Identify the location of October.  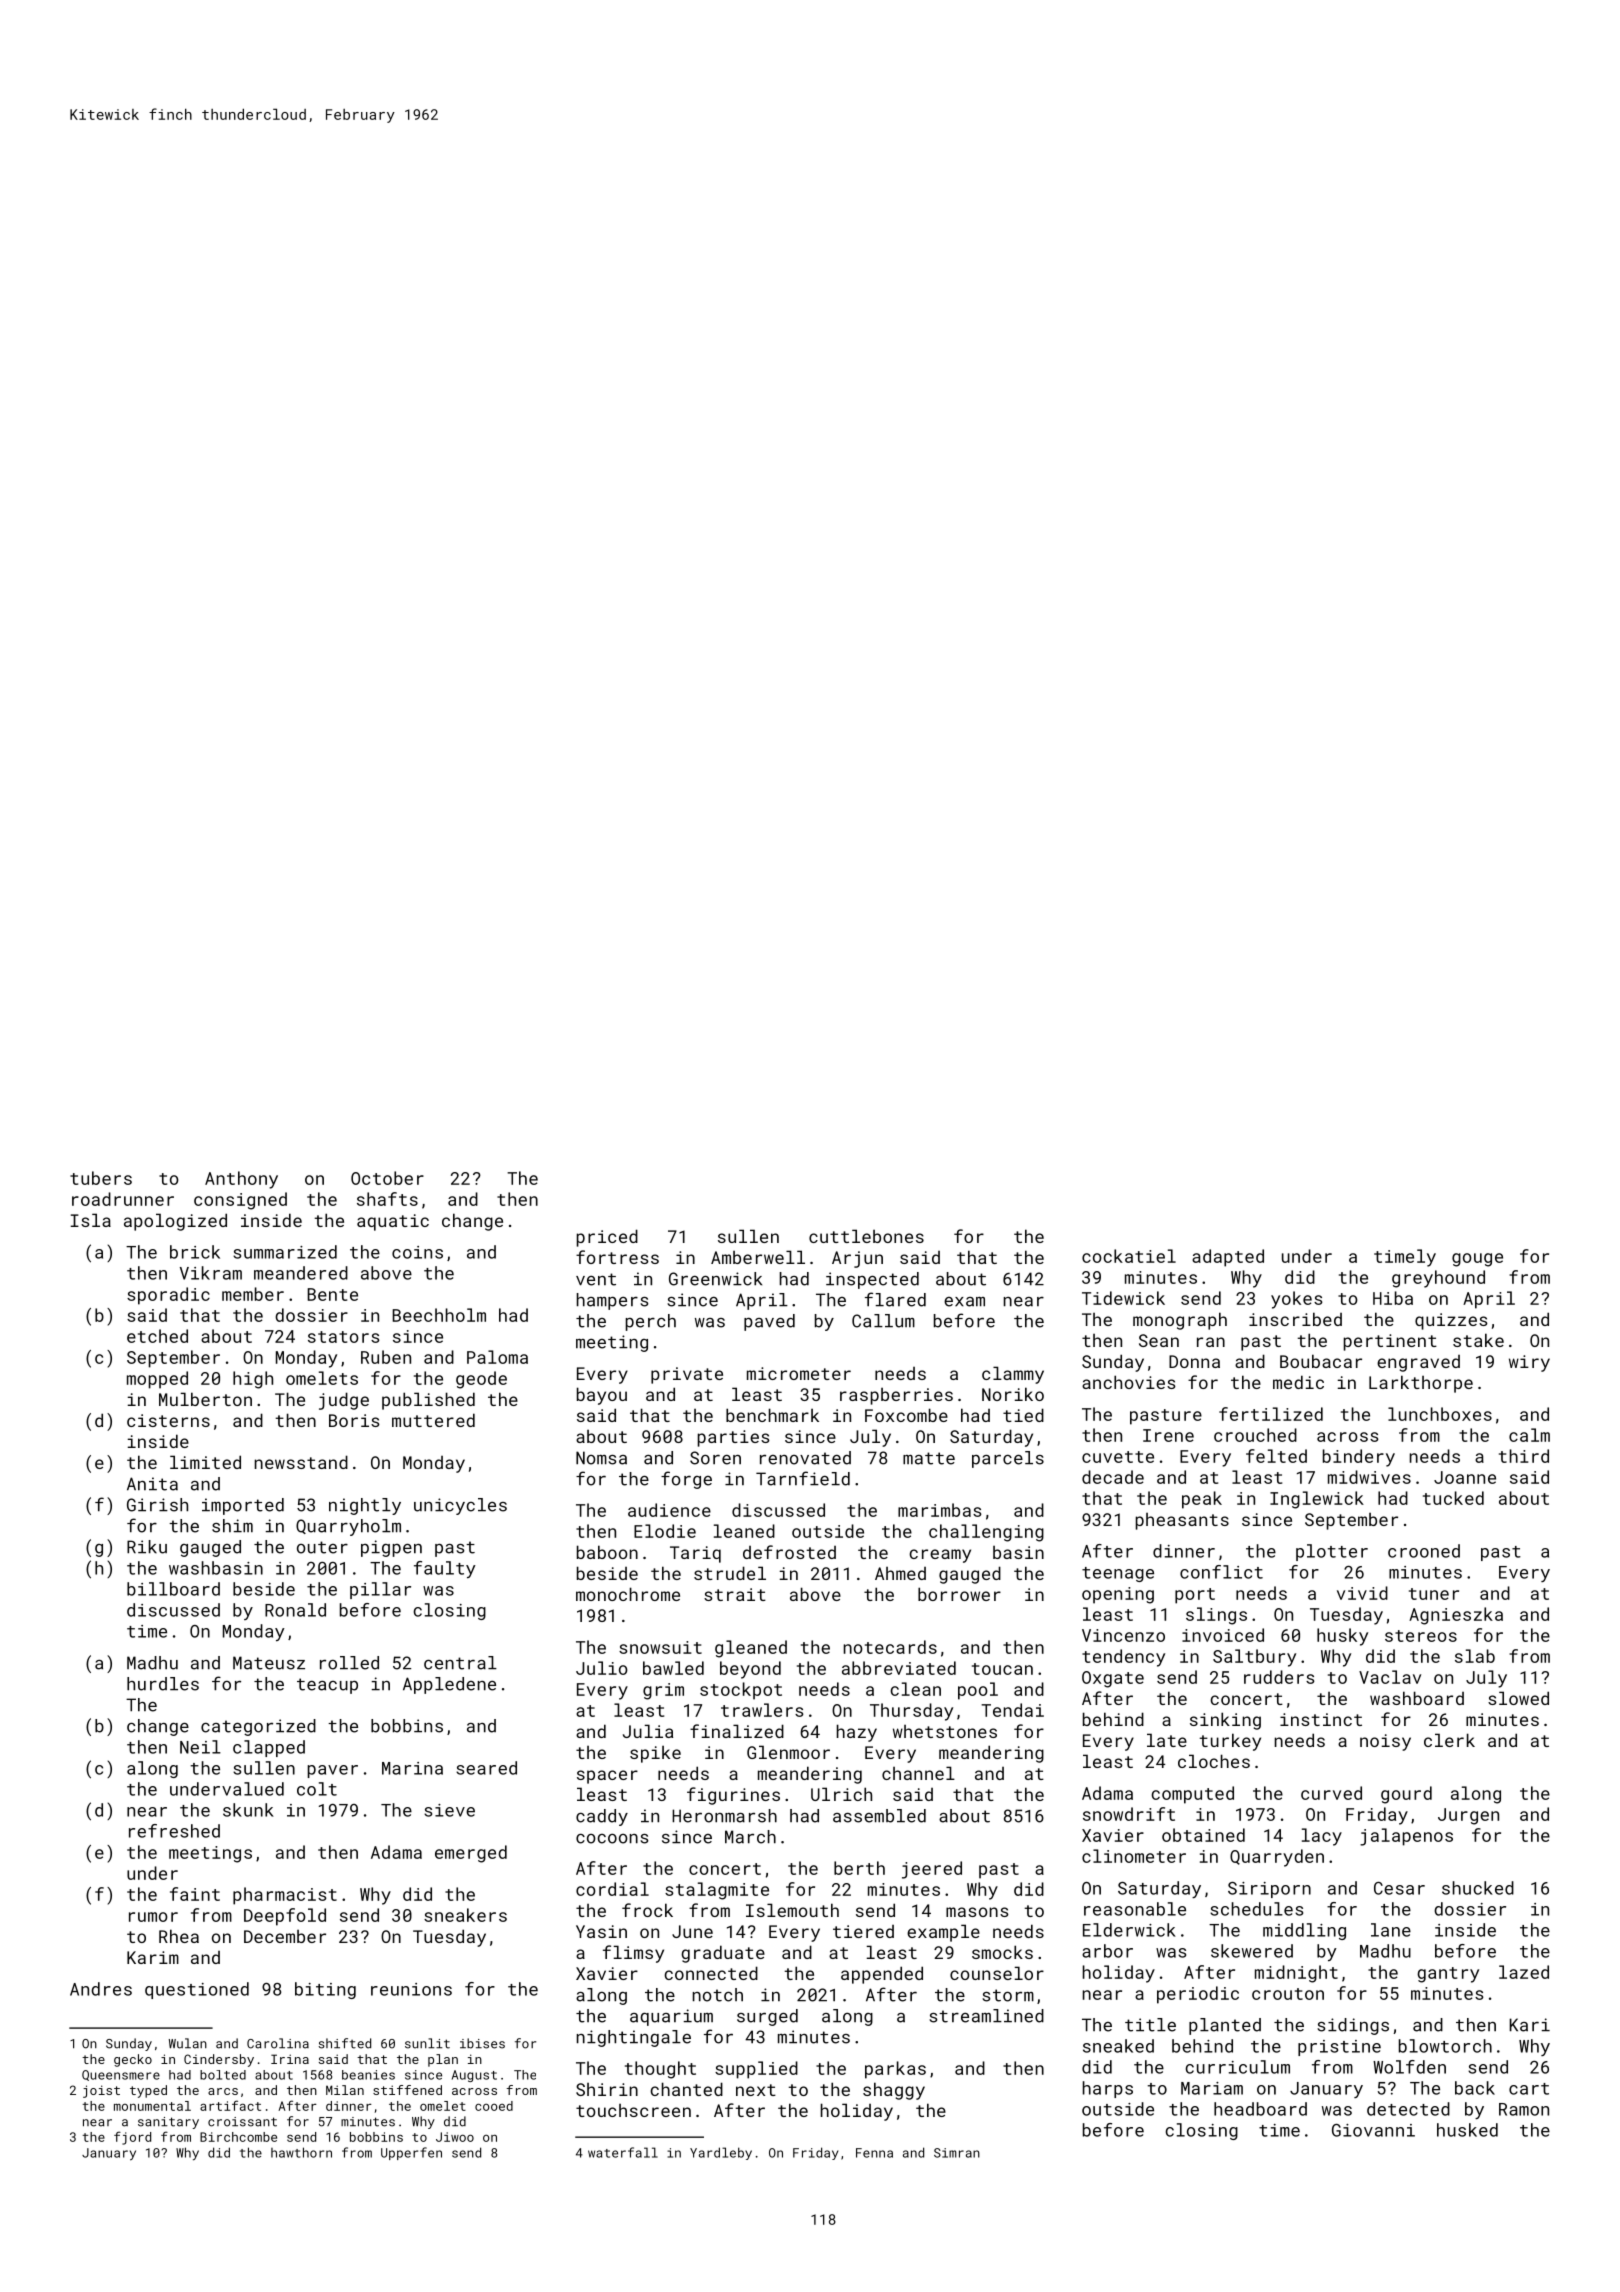
(387, 1178).
